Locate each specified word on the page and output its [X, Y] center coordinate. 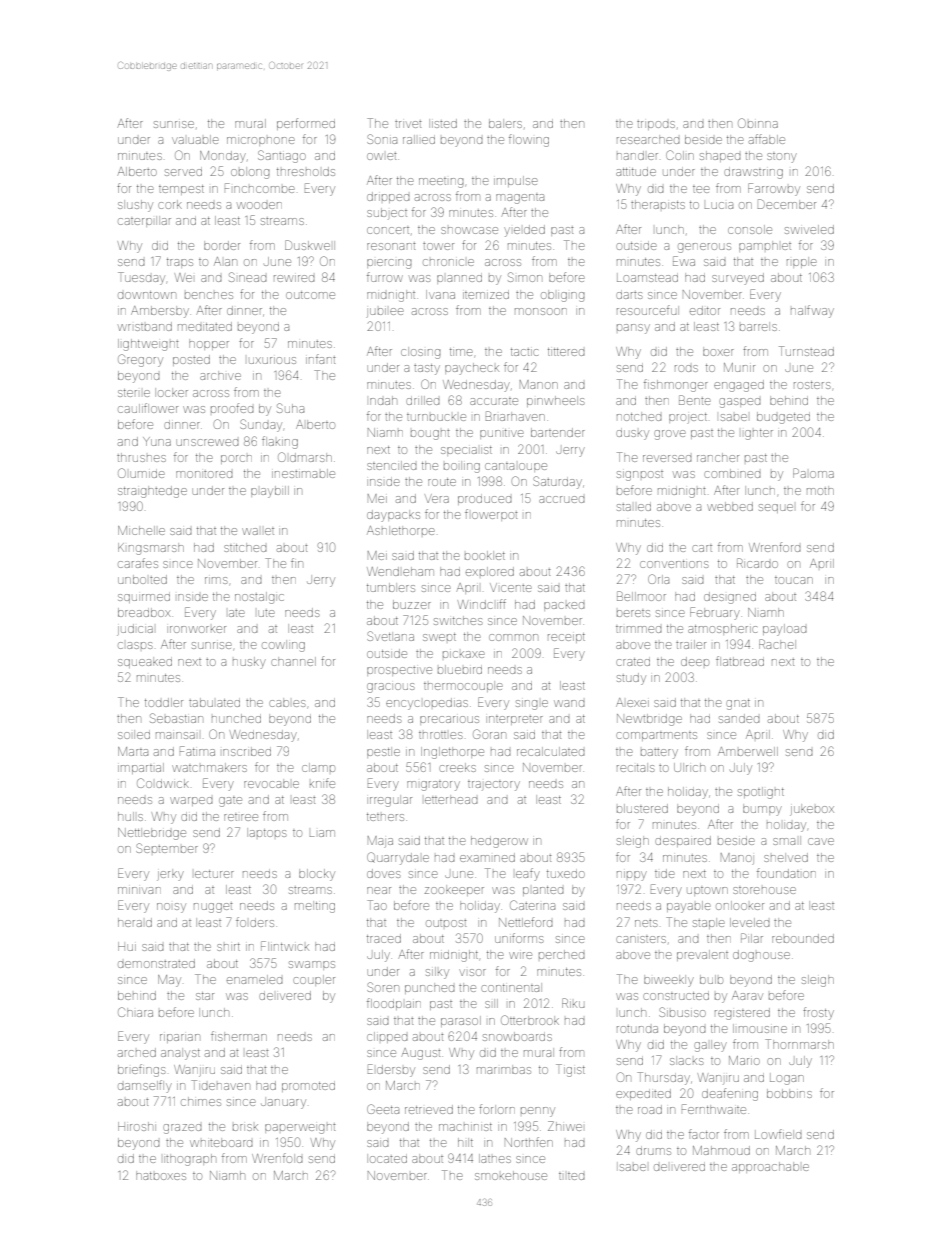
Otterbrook [530, 1020]
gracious [390, 688]
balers [505, 123]
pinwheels [555, 401]
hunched [236, 718]
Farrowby [774, 189]
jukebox [812, 810]
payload [784, 630]
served [183, 172]
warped [191, 801]
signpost [640, 476]
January [283, 1104]
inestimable [303, 473]
